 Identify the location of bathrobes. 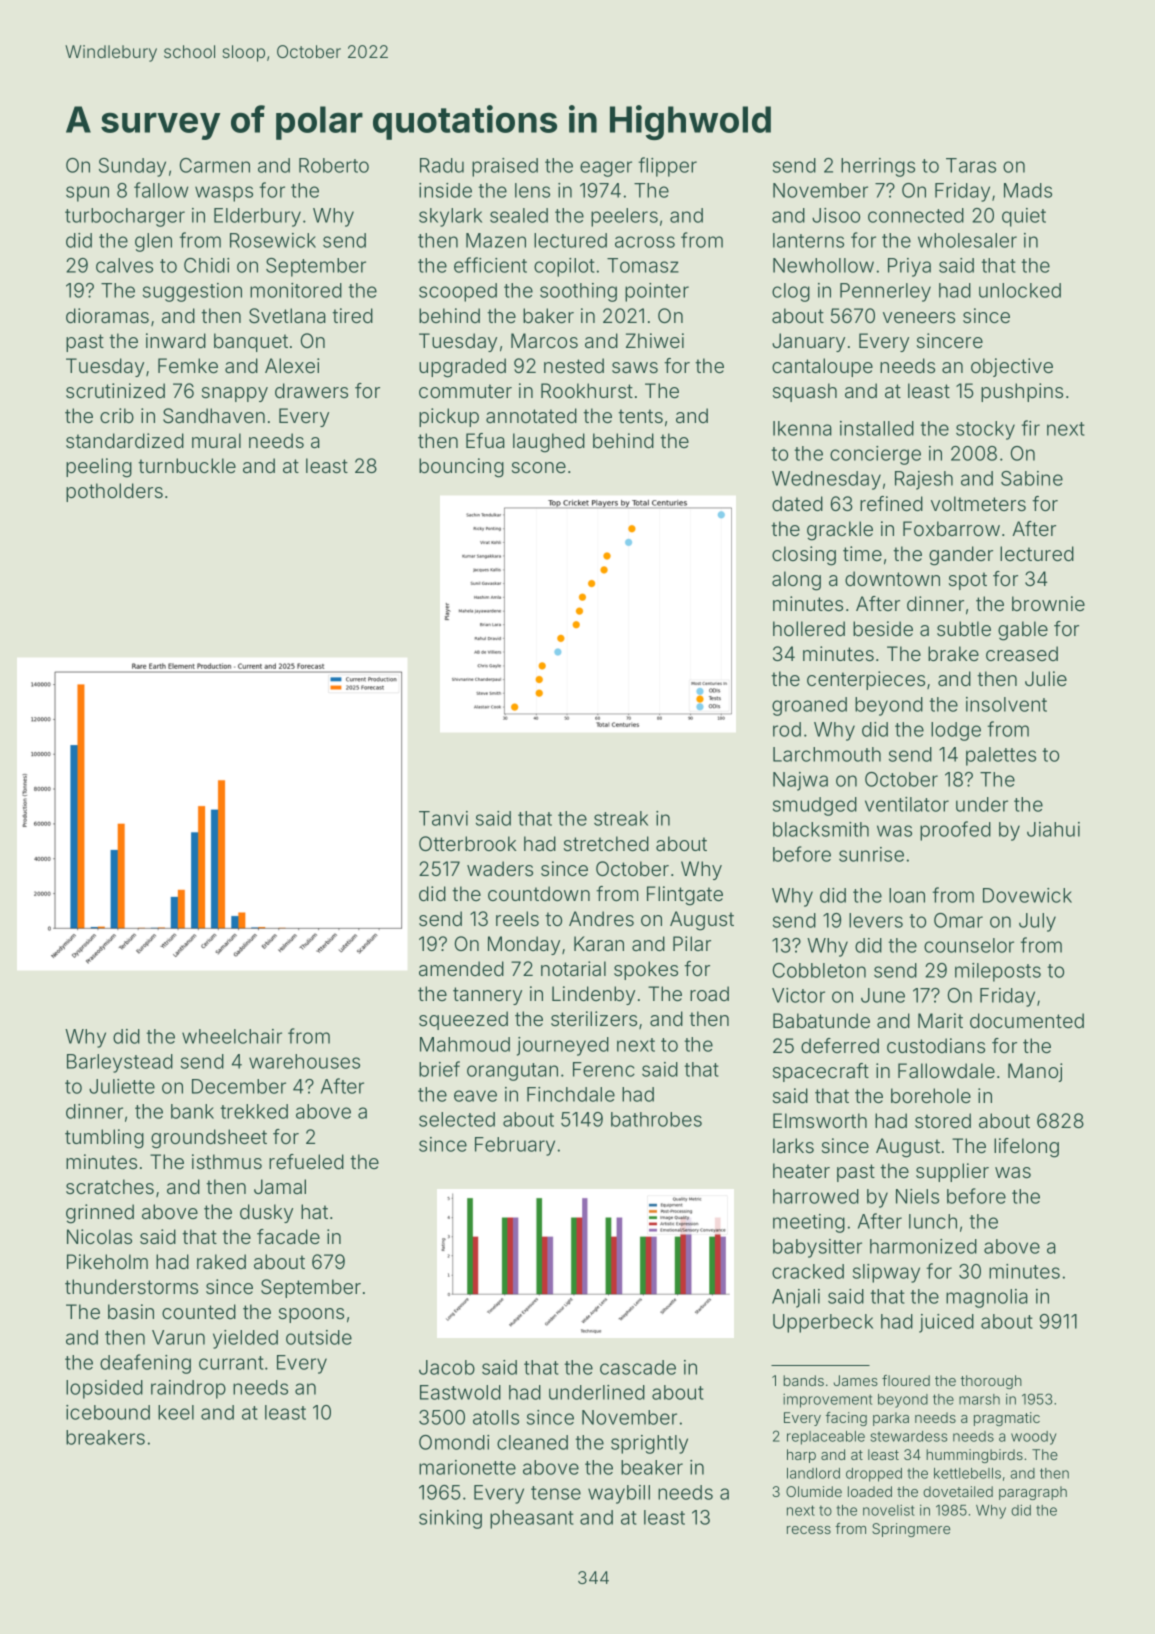
(656, 1119).
